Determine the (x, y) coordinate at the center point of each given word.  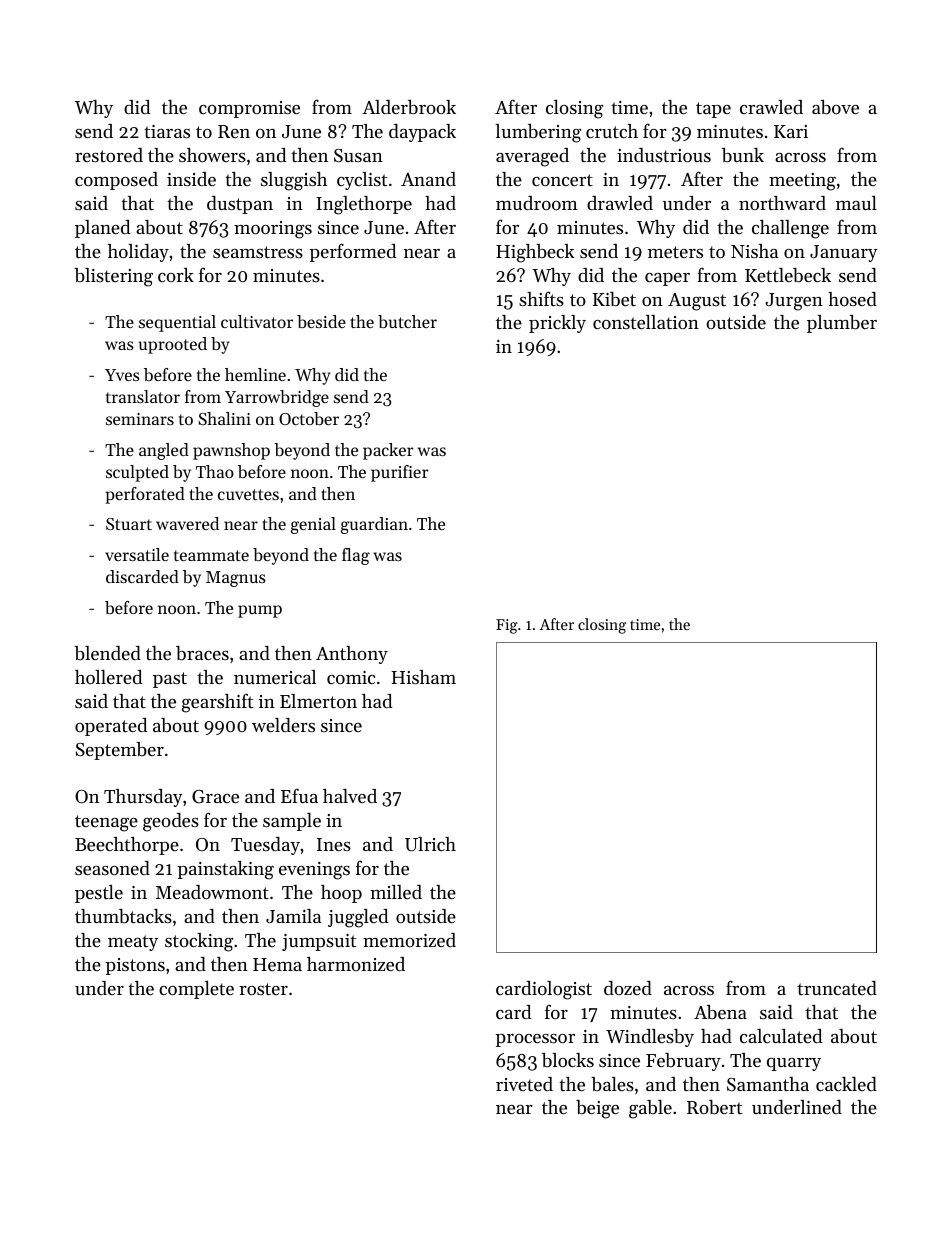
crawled (771, 107)
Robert (714, 1107)
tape (713, 110)
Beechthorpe (127, 846)
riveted (524, 1084)
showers (212, 155)
